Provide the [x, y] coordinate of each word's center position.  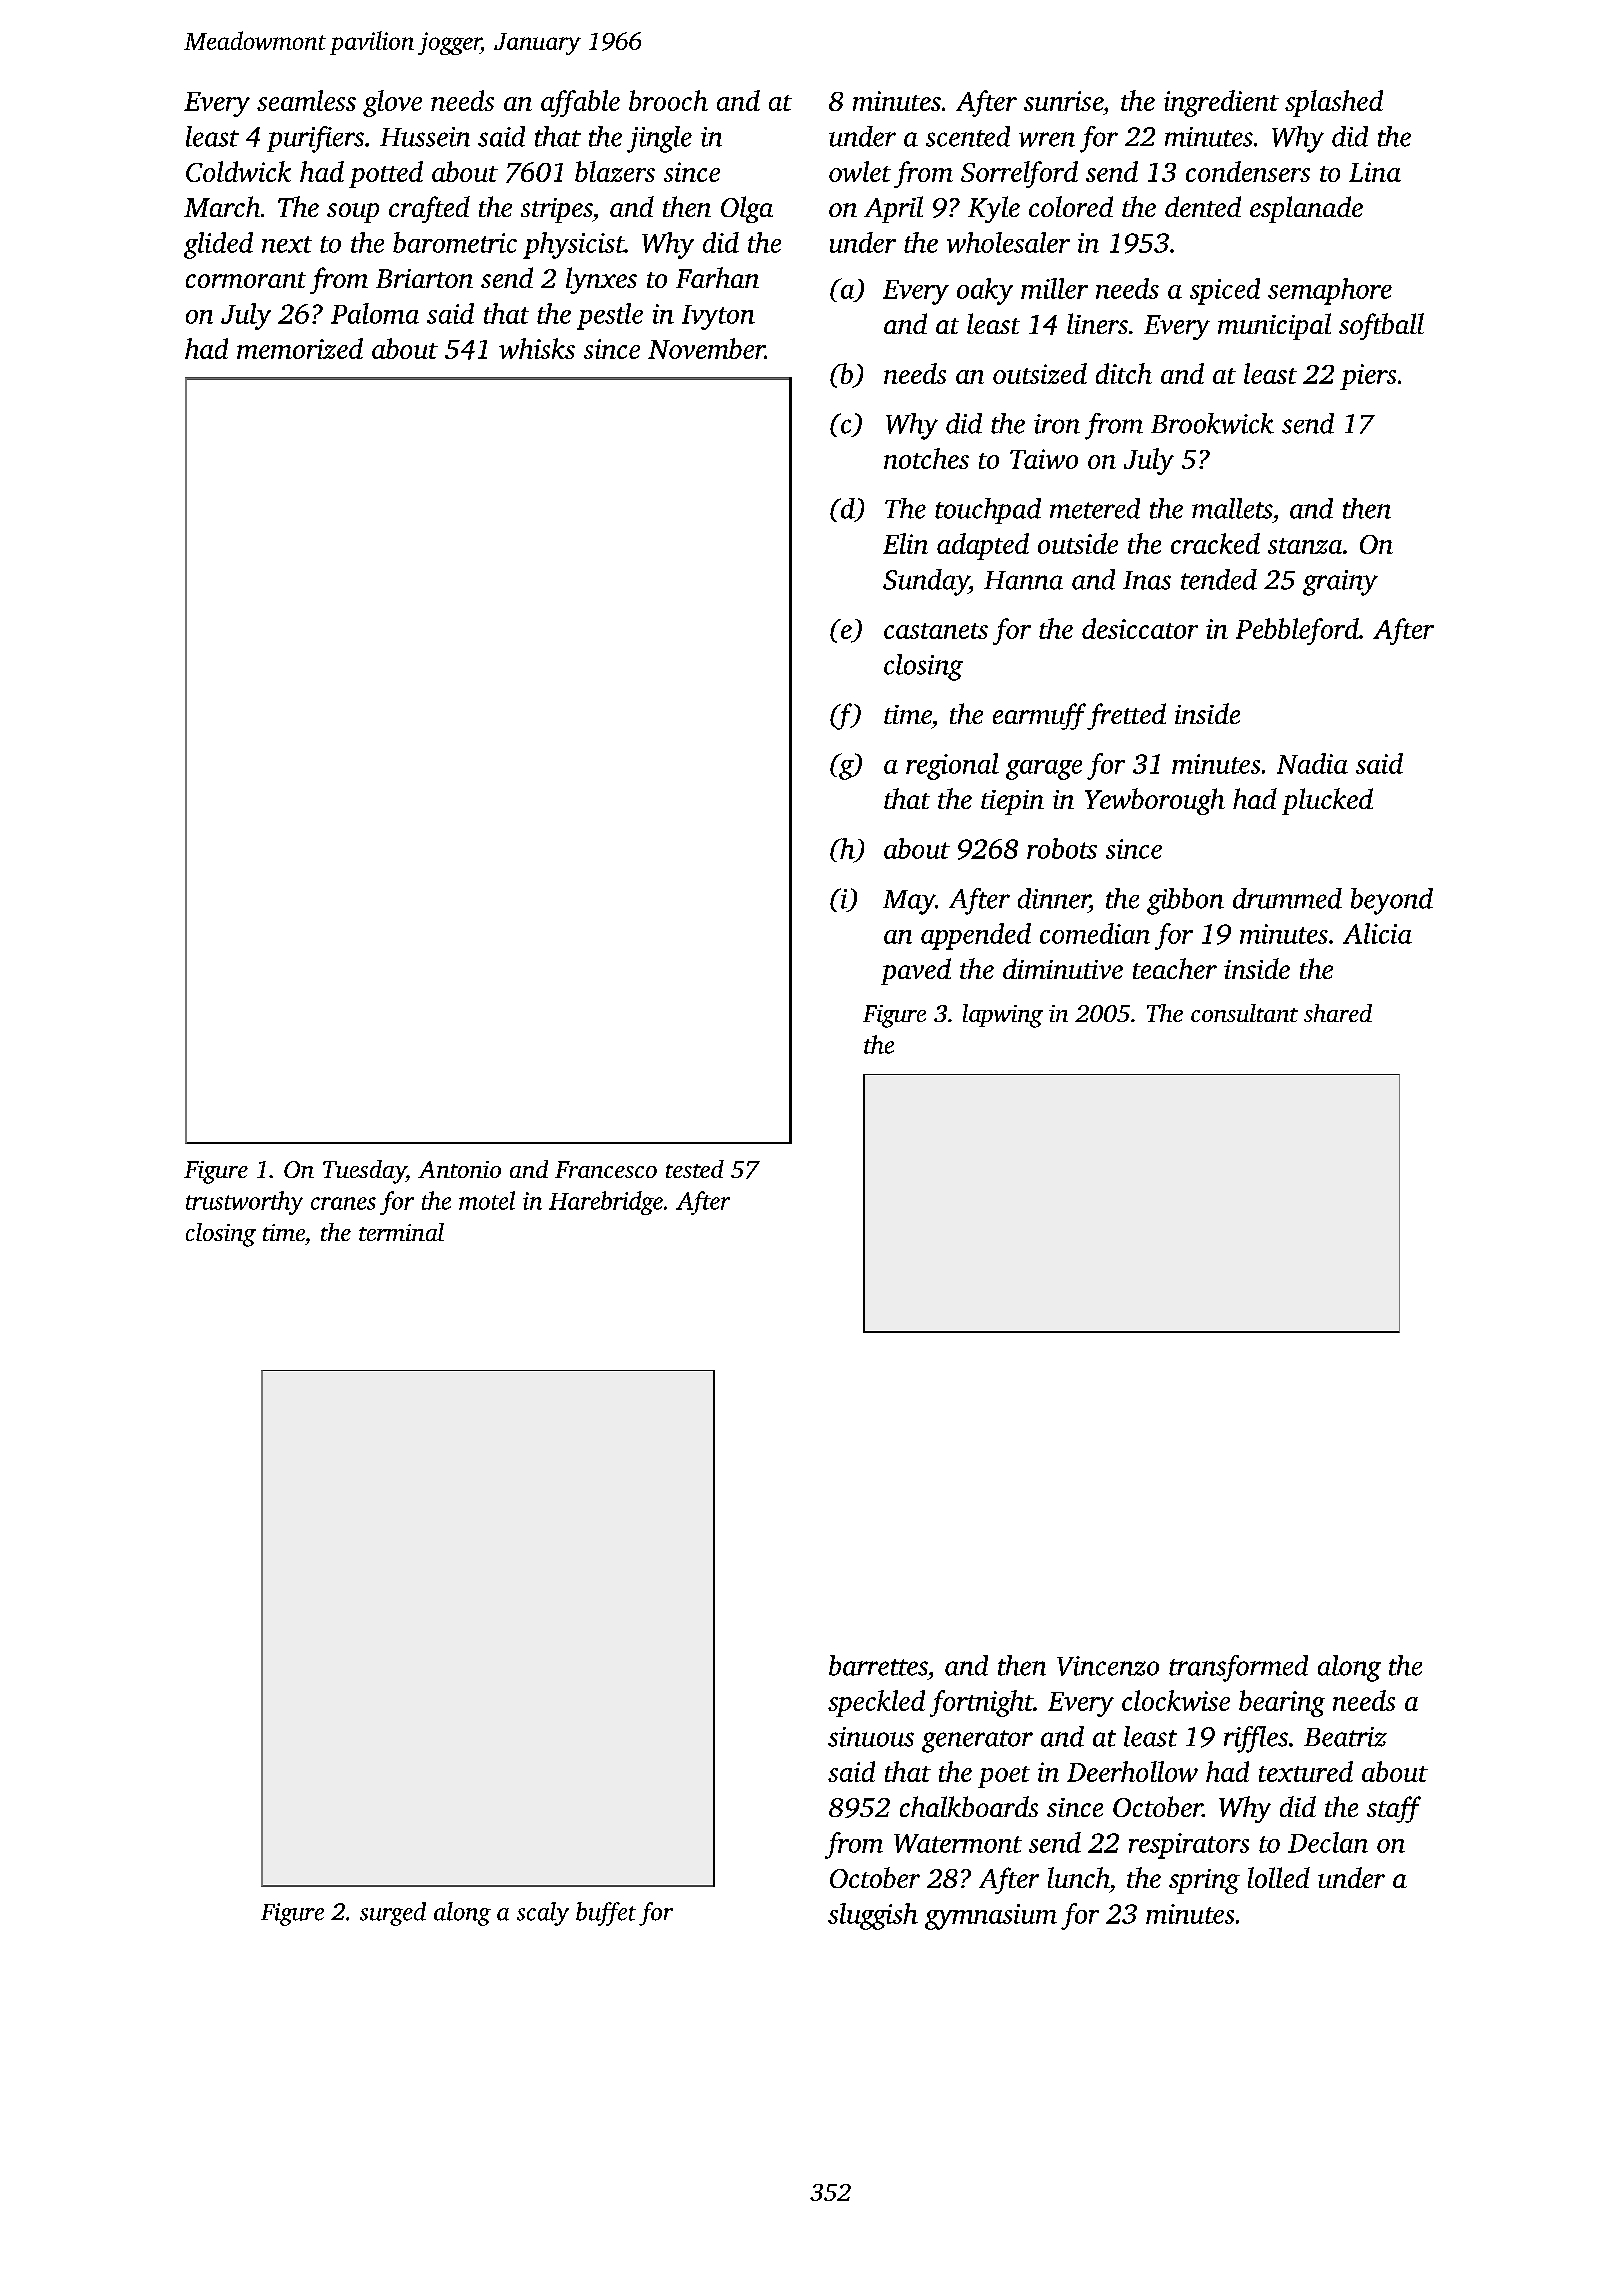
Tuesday [364, 1172]
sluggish [873, 1916]
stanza [1305, 546]
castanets [936, 631]
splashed [1334, 103]
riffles [1256, 1739]
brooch [668, 100]
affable [580, 103]
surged [393, 1914]
